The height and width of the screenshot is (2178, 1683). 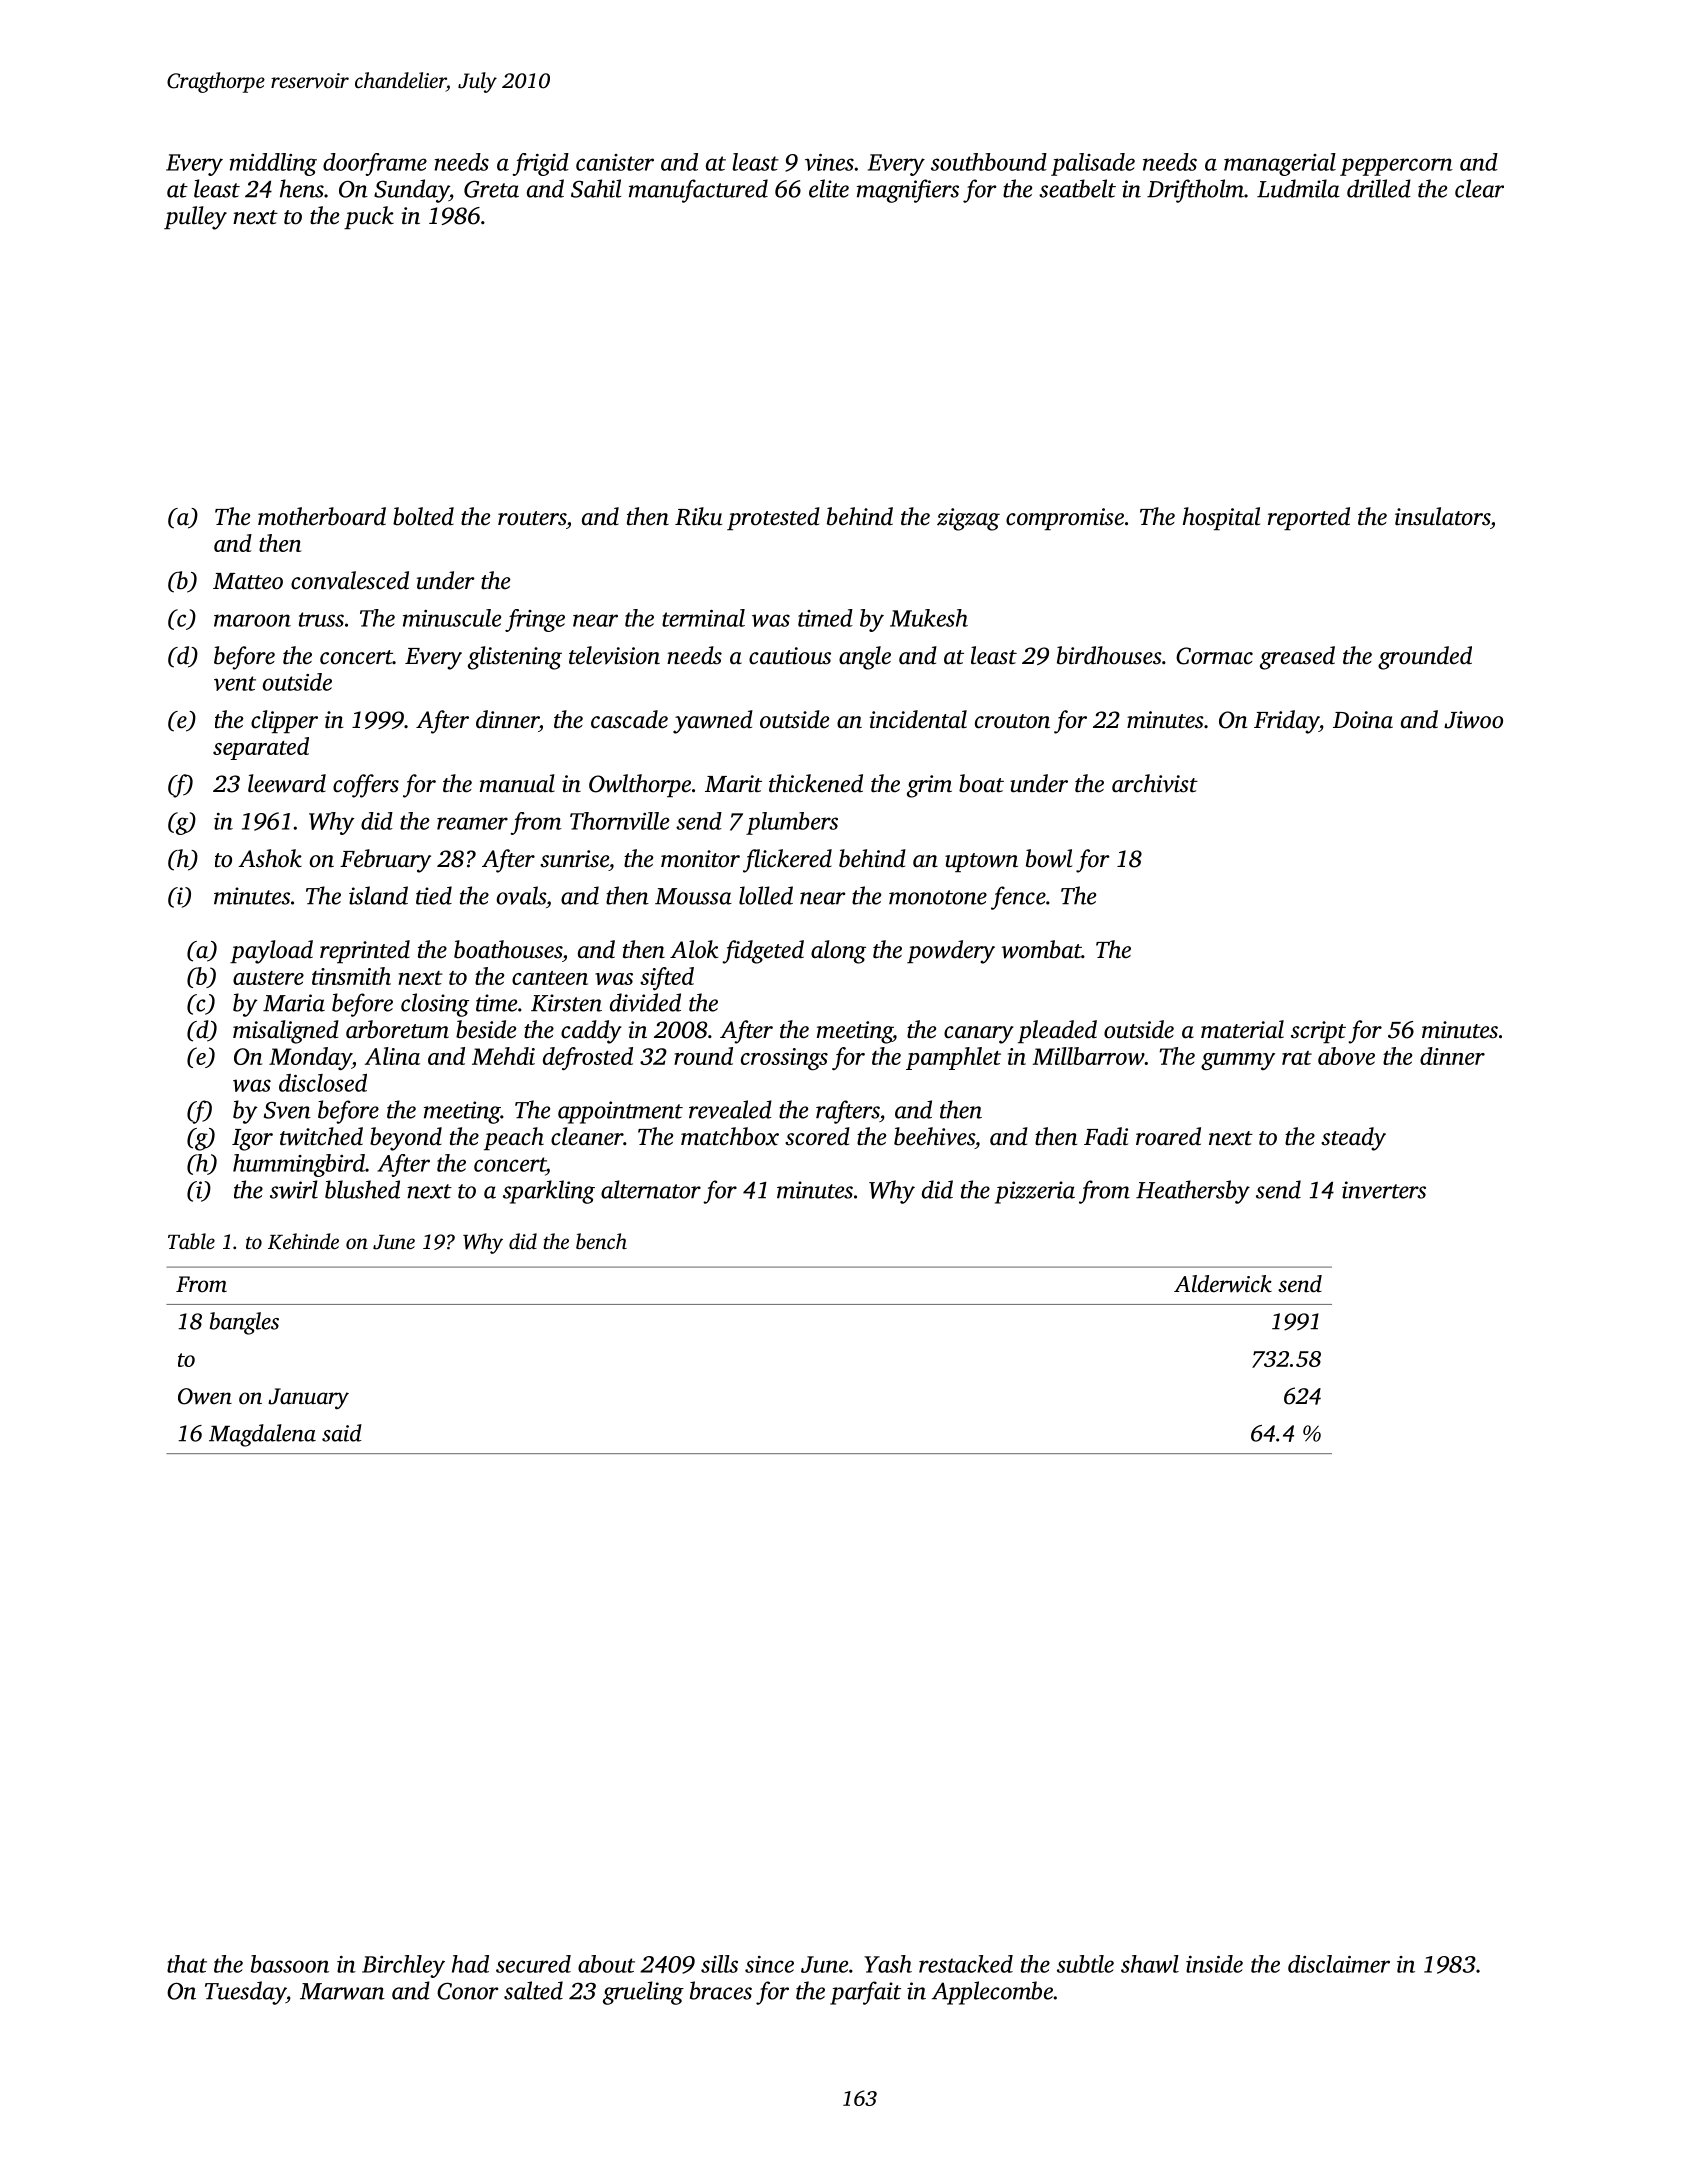 What do you see at coordinates (1035, 1192) in the screenshot?
I see `pizzeria` at bounding box center [1035, 1192].
